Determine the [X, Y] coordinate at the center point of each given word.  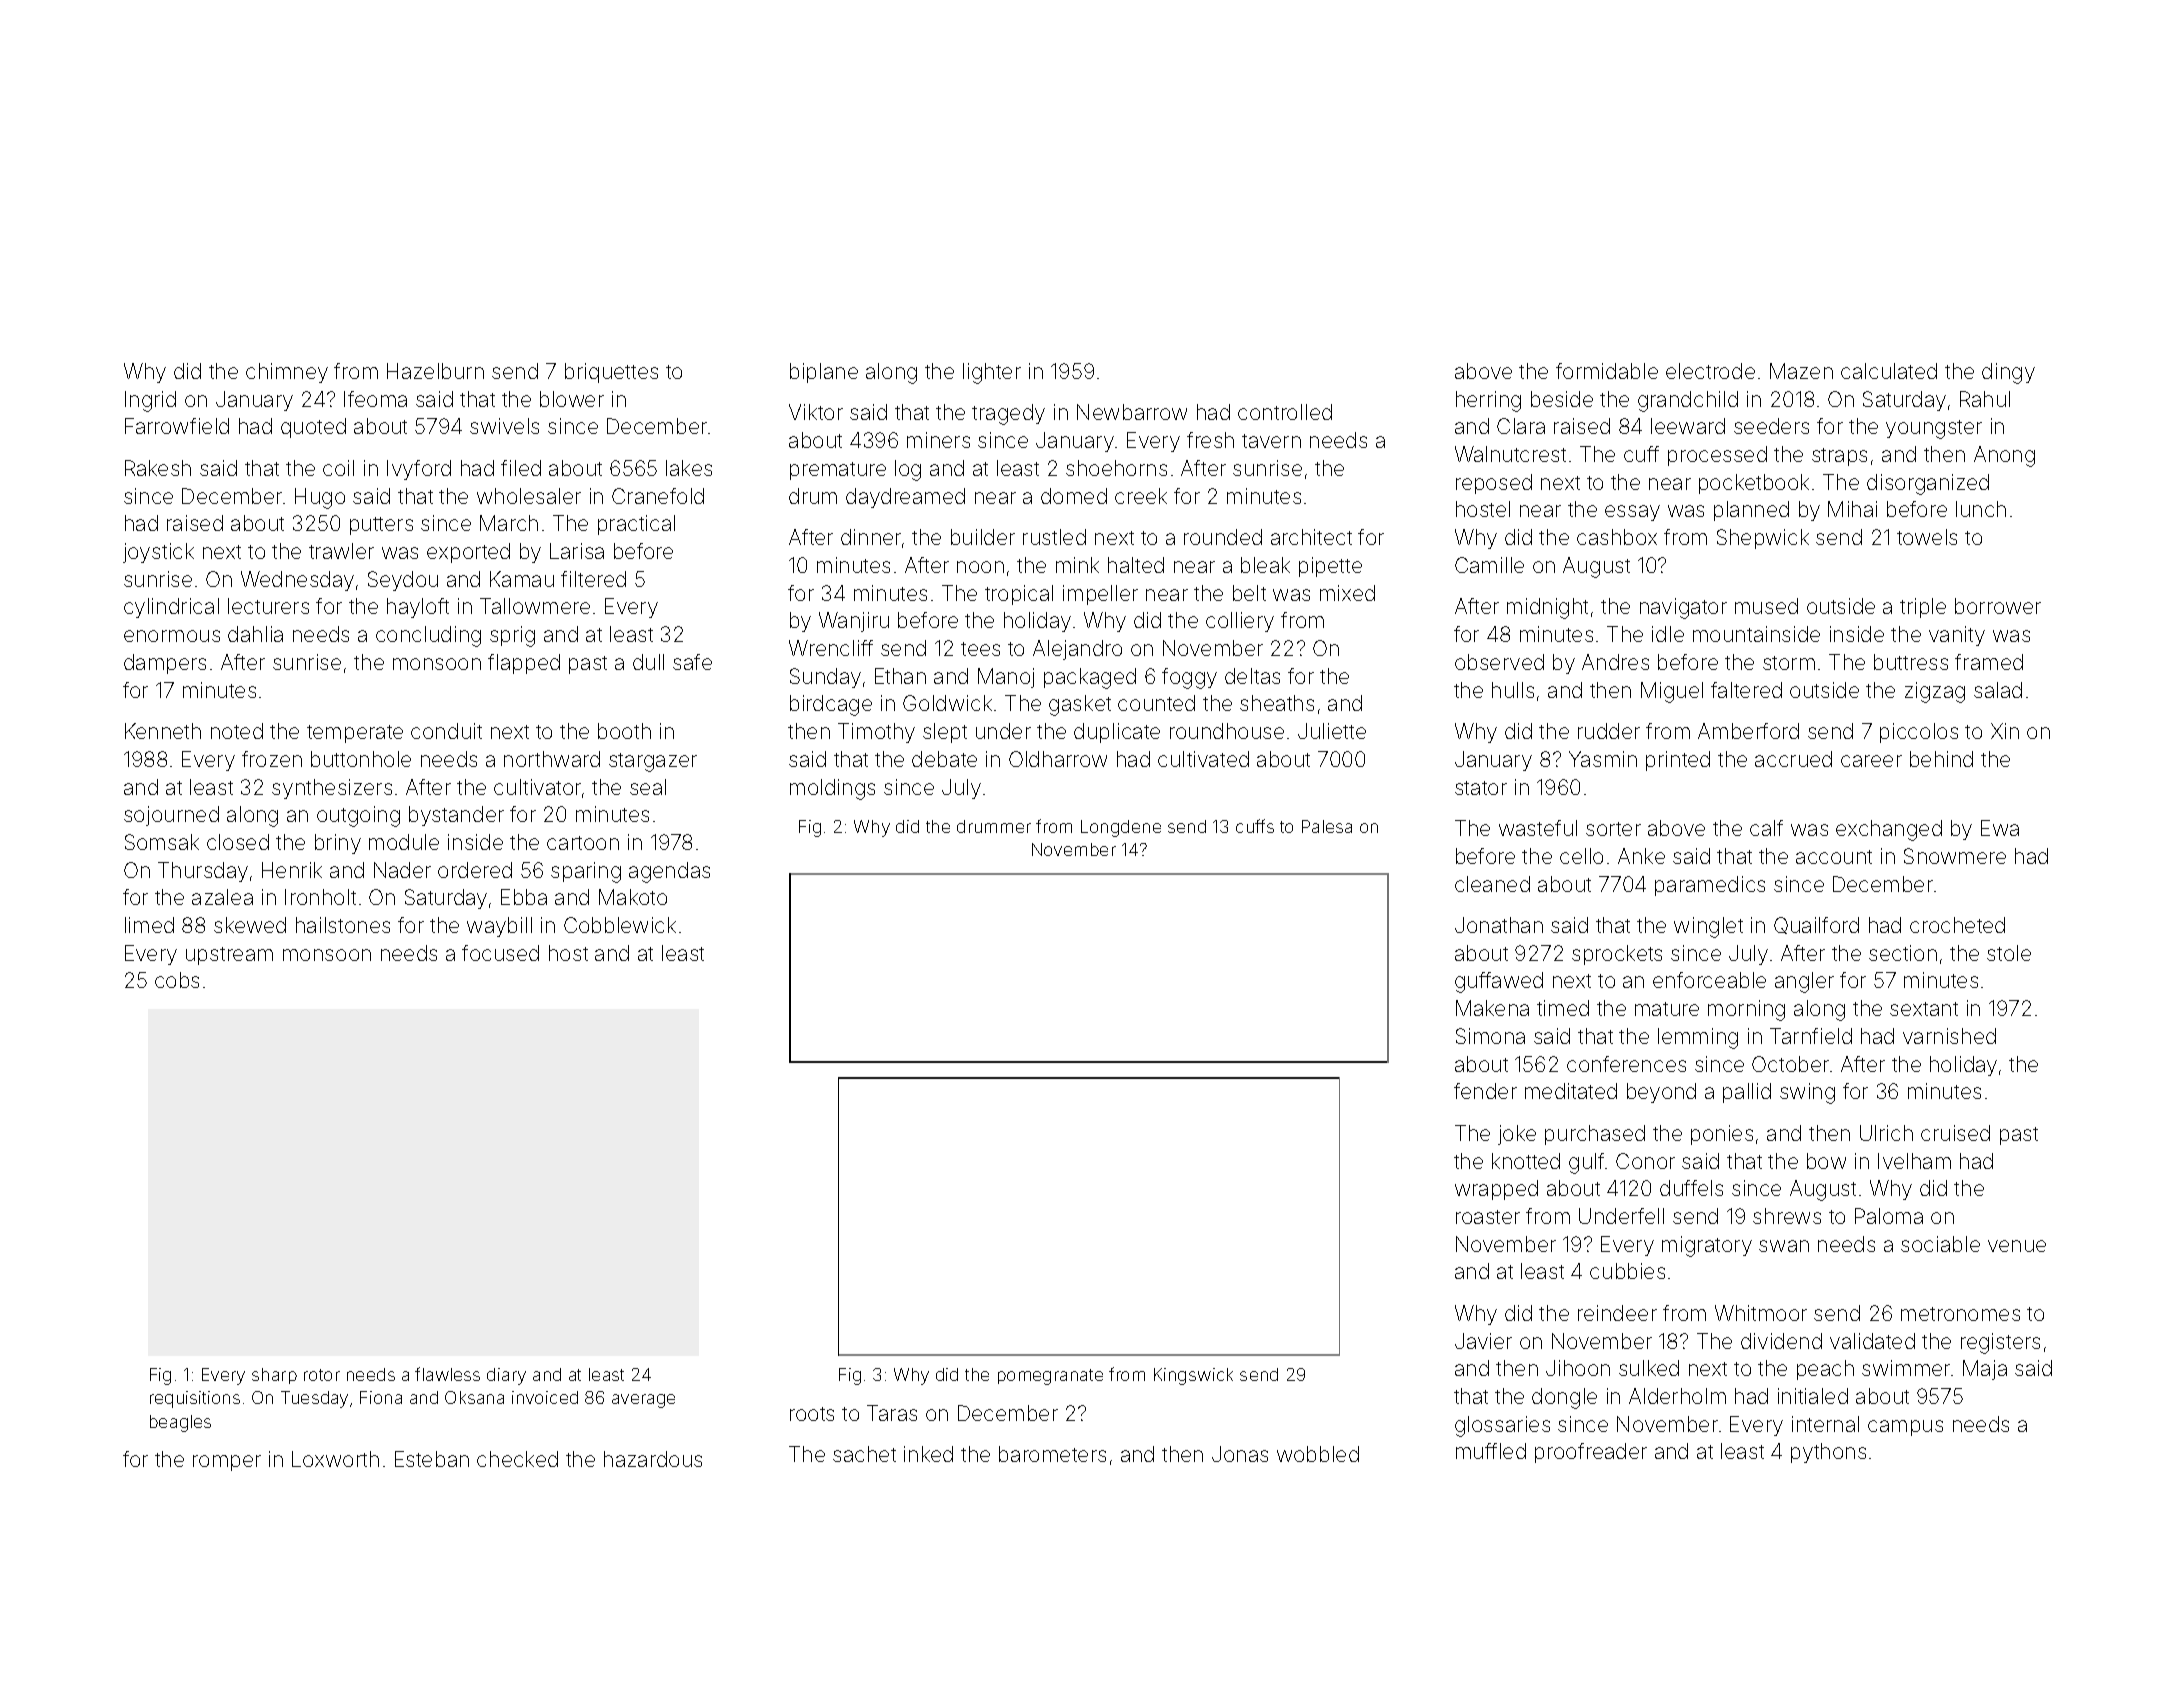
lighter [992, 373]
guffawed [1499, 982]
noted [237, 731]
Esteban [432, 1459]
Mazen [1801, 371]
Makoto [633, 897]
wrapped [1496, 1190]
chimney [287, 373]
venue [2017, 1246]
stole [2009, 953]
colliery [1240, 622]
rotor [322, 1375]
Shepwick [1763, 539]
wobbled [1318, 1454]
